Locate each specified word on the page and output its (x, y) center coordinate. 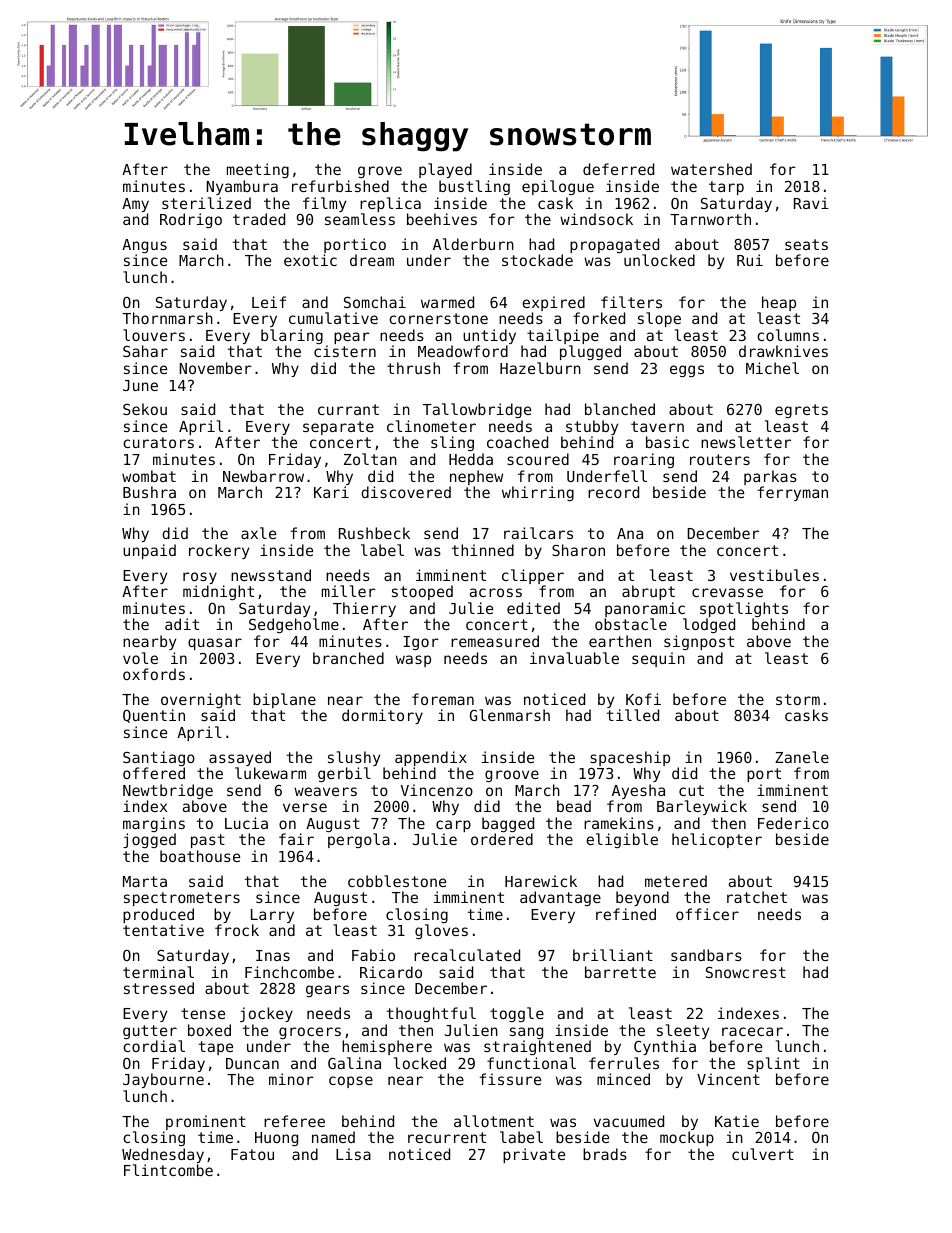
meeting (258, 170)
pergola (359, 841)
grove (380, 172)
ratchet (757, 897)
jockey (266, 1014)
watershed (711, 169)
